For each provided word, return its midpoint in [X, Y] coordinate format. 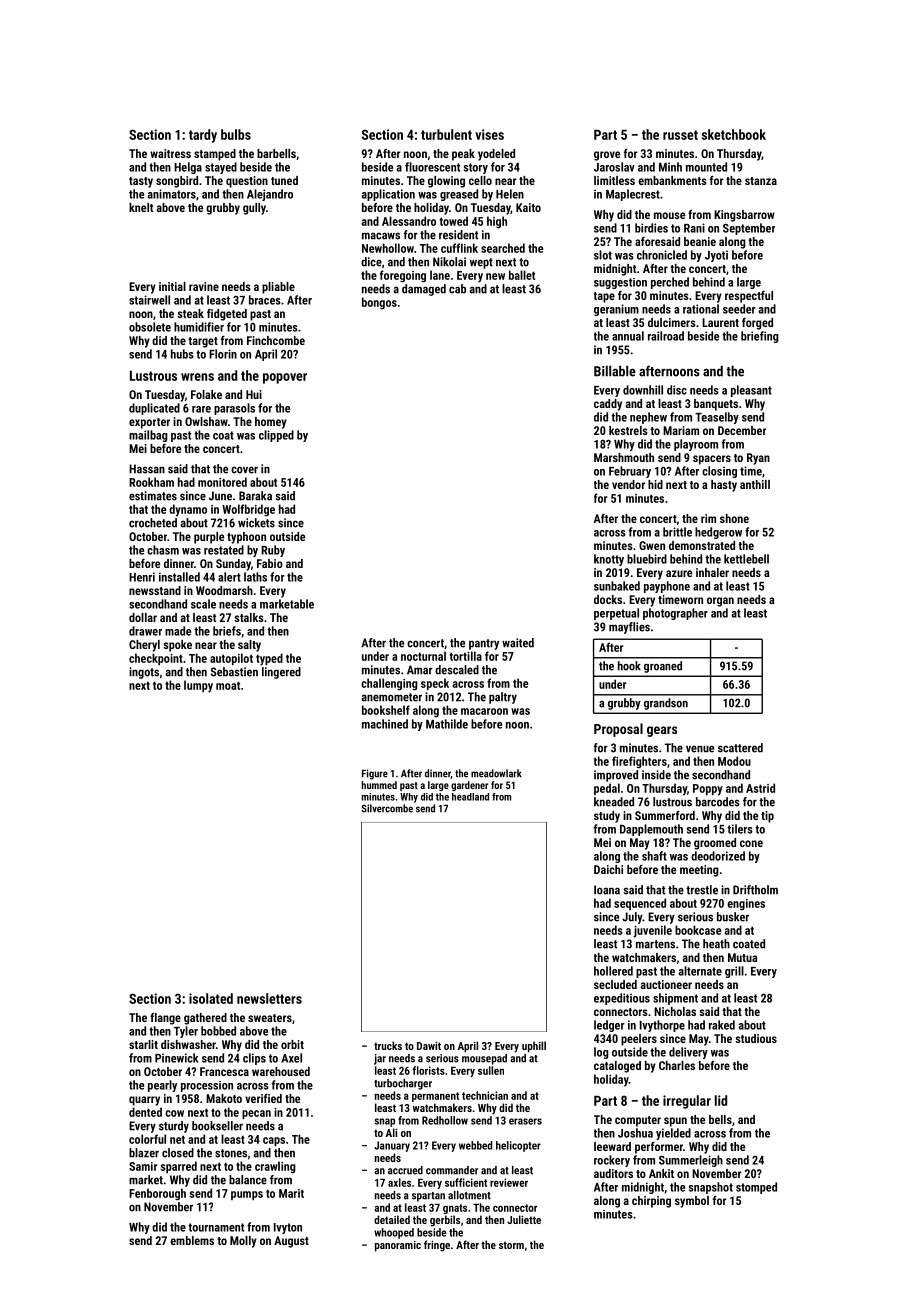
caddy [608, 405]
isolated [211, 998]
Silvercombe [387, 808]
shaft [654, 856]
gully [254, 209]
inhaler [712, 572]
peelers [639, 1040]
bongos [379, 303]
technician [485, 1095]
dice [371, 262]
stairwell [149, 300]
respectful [749, 297]
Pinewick [176, 1058]
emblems [192, 1240]
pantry [484, 644]
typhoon [246, 538]
